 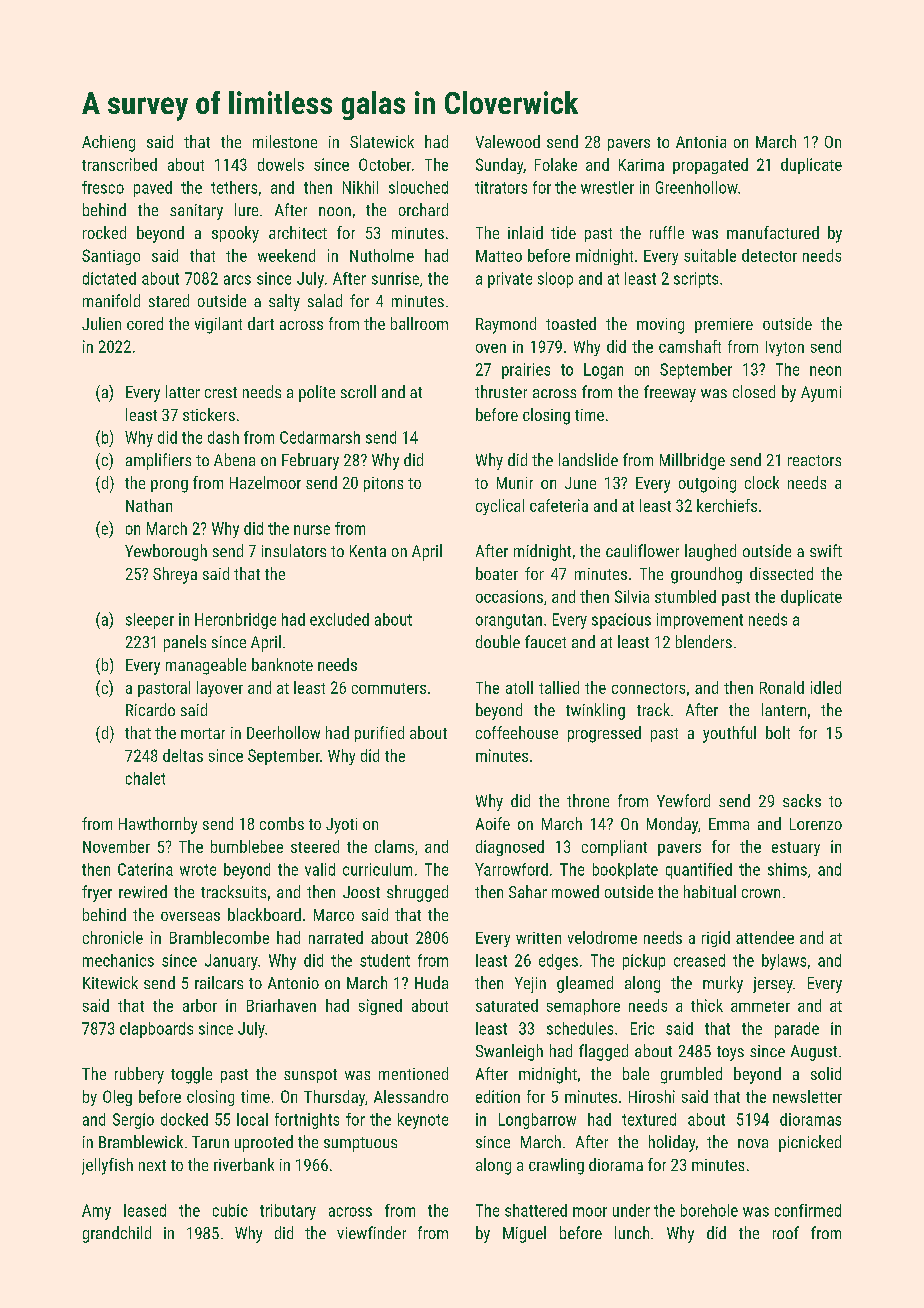 I want to click on viewfinder, so click(x=371, y=1232).
